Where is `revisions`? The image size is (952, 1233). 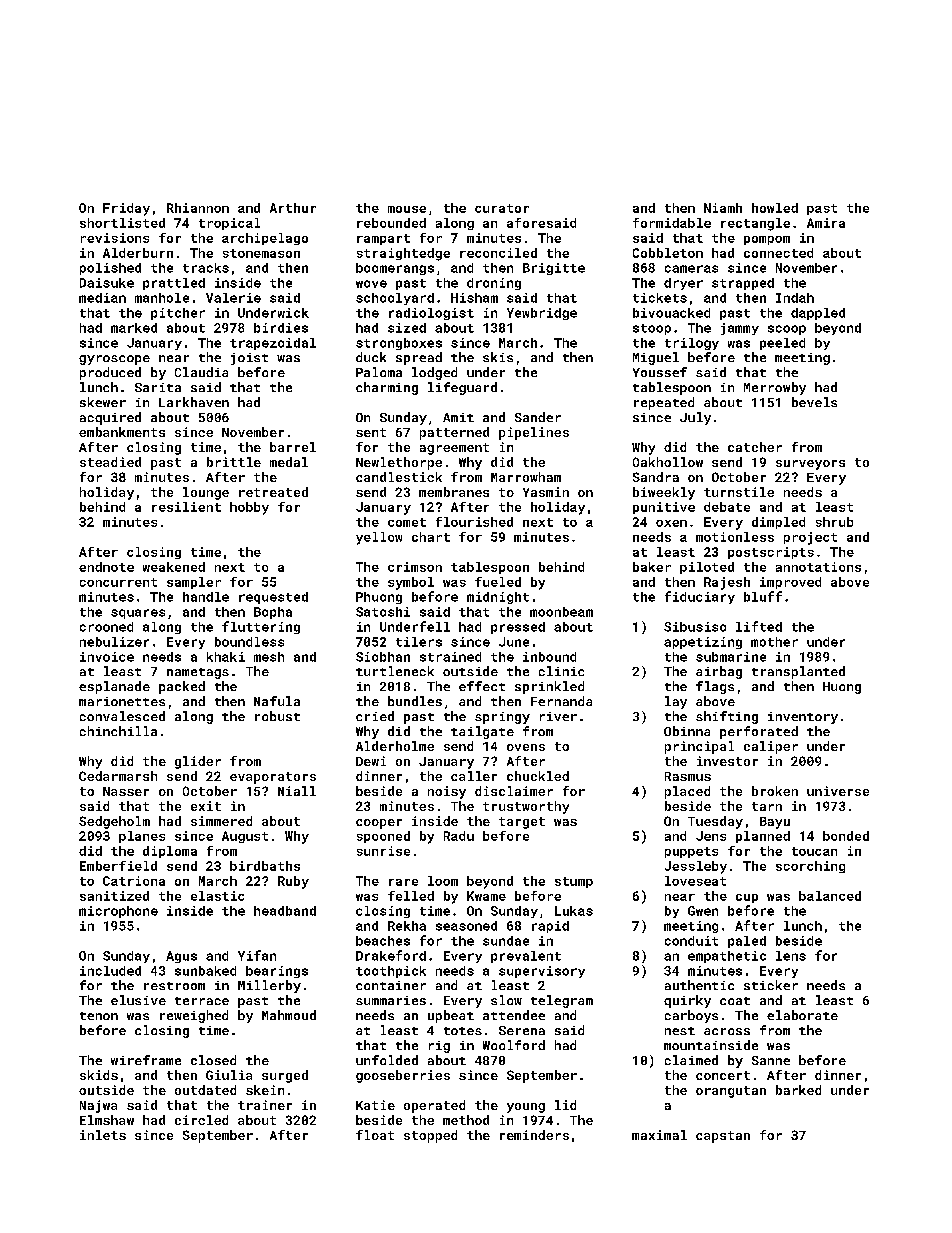
revisions is located at coordinates (115, 238).
